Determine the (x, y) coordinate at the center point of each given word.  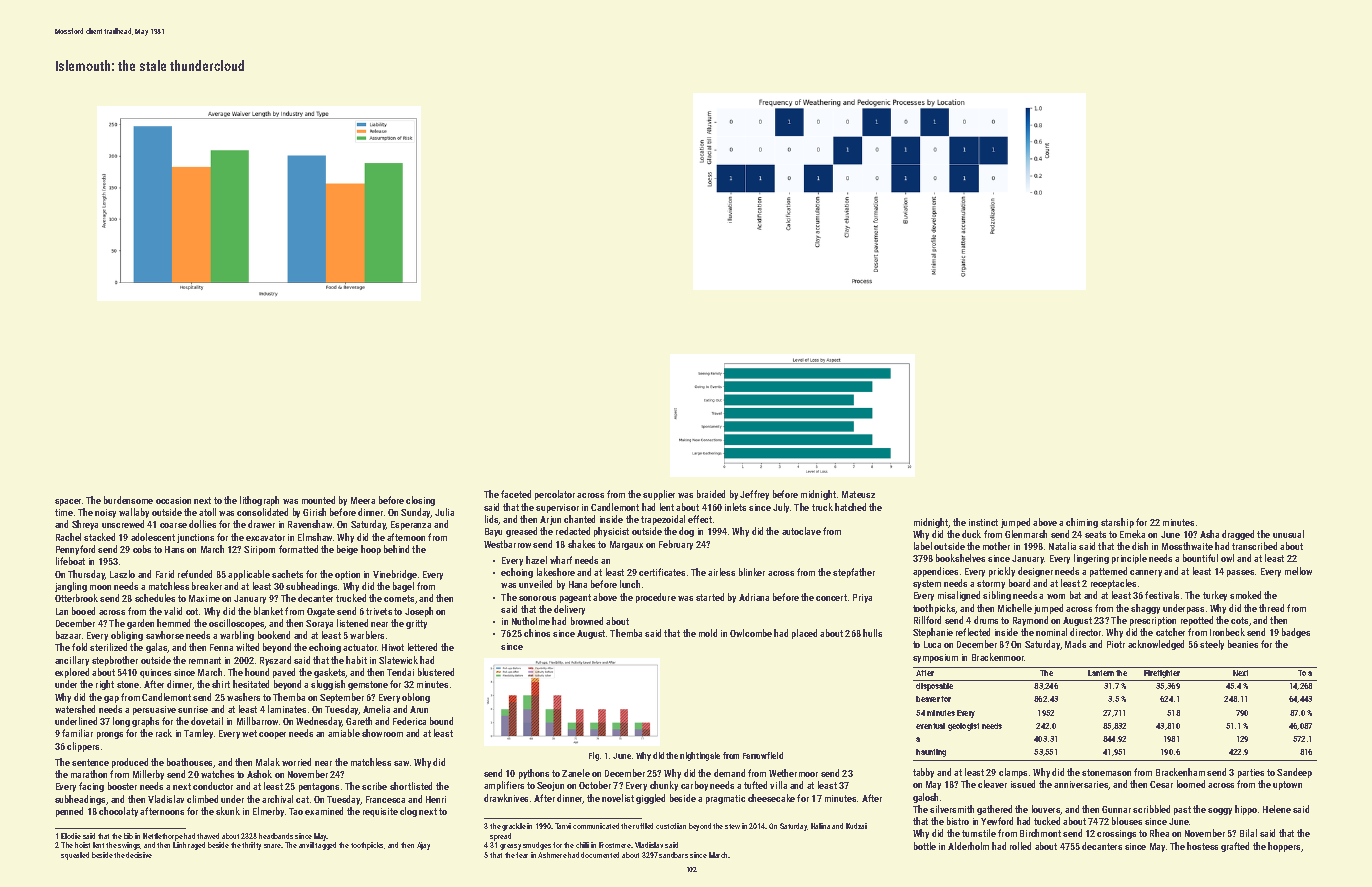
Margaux (626, 545)
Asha (1209, 534)
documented (600, 855)
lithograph (259, 501)
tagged (325, 846)
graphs (145, 722)
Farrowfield (763, 755)
